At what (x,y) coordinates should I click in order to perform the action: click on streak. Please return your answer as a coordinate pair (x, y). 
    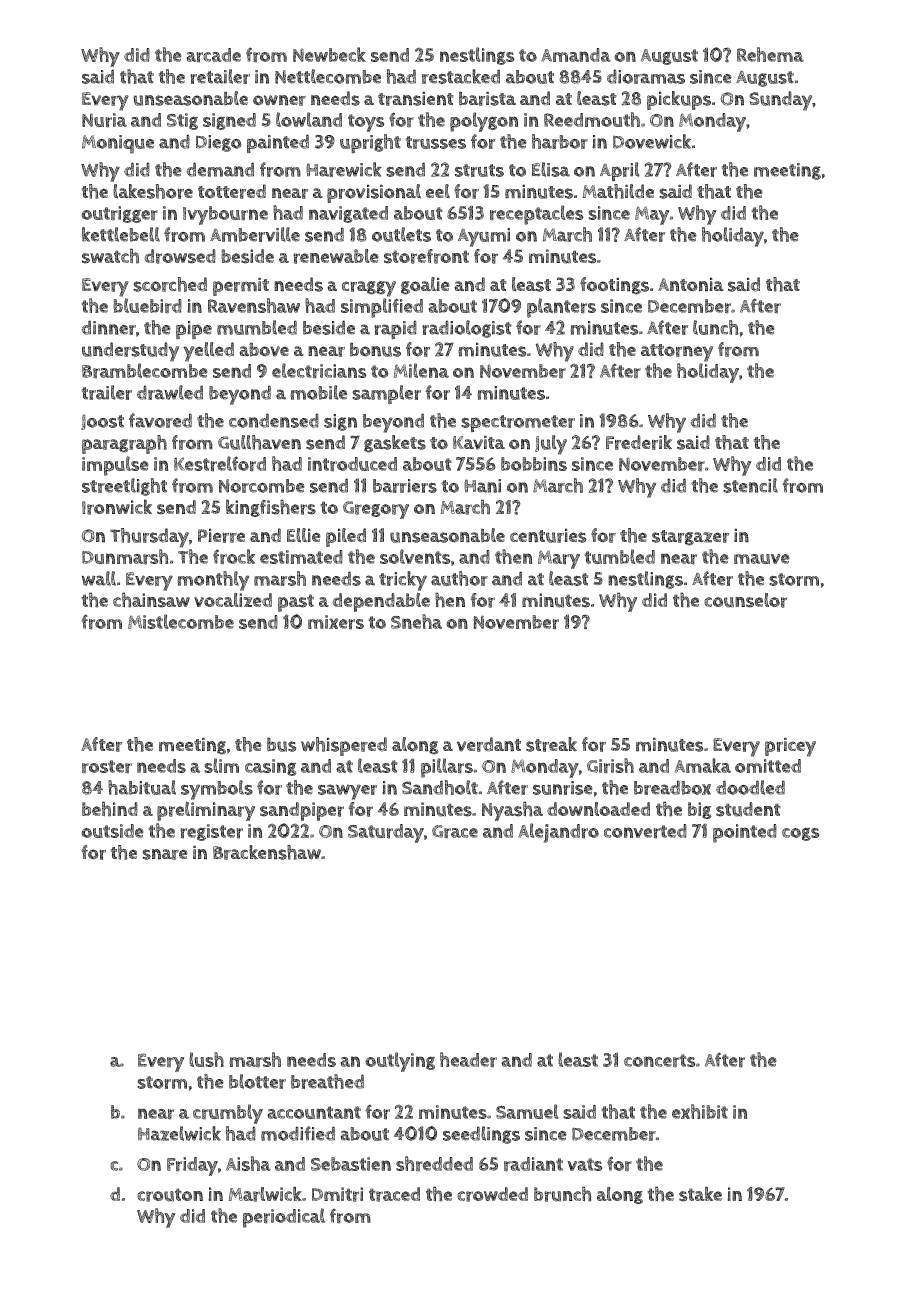
    Looking at the image, I should click on (551, 744).
